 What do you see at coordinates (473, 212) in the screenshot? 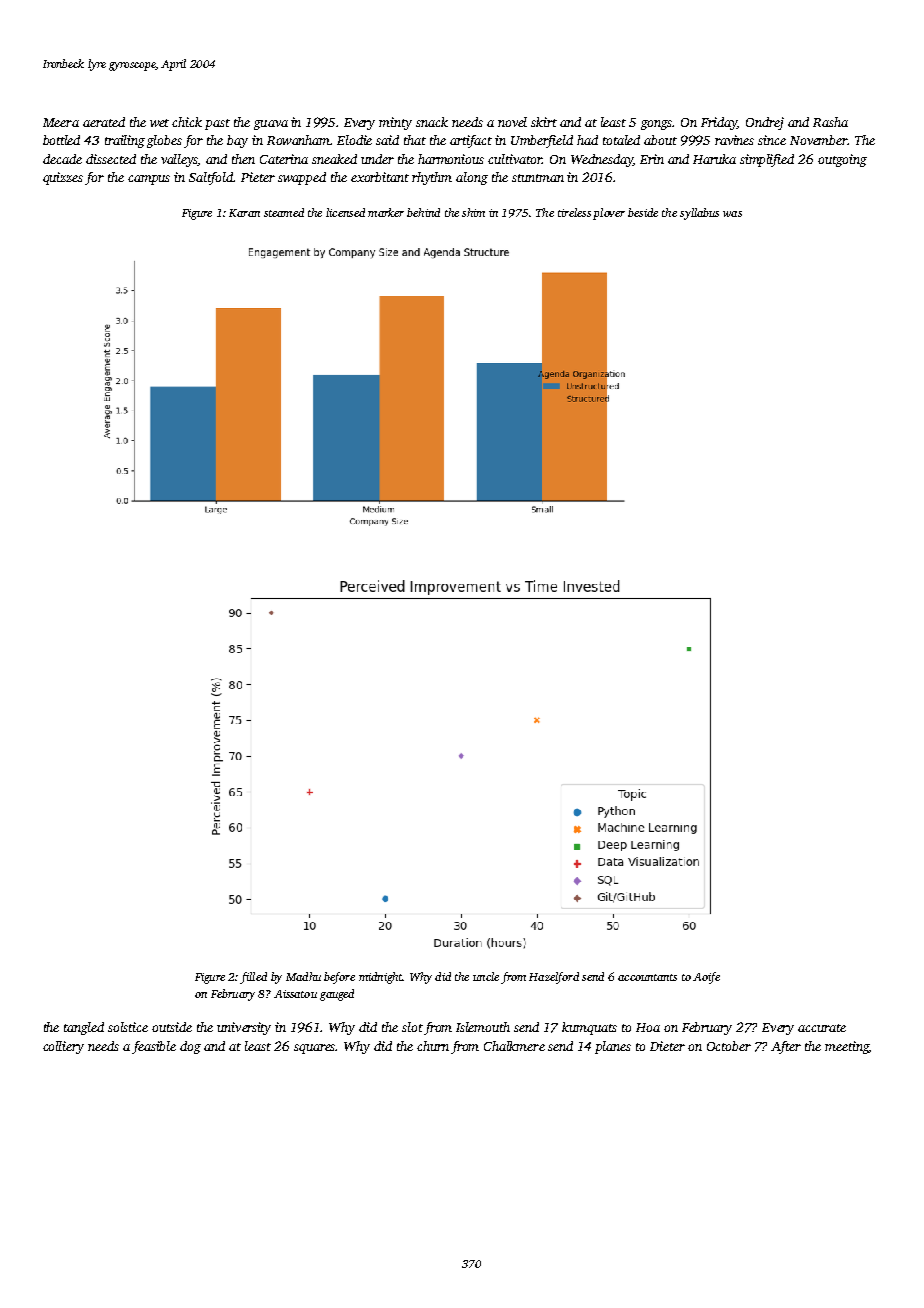
I see `shim` at bounding box center [473, 212].
